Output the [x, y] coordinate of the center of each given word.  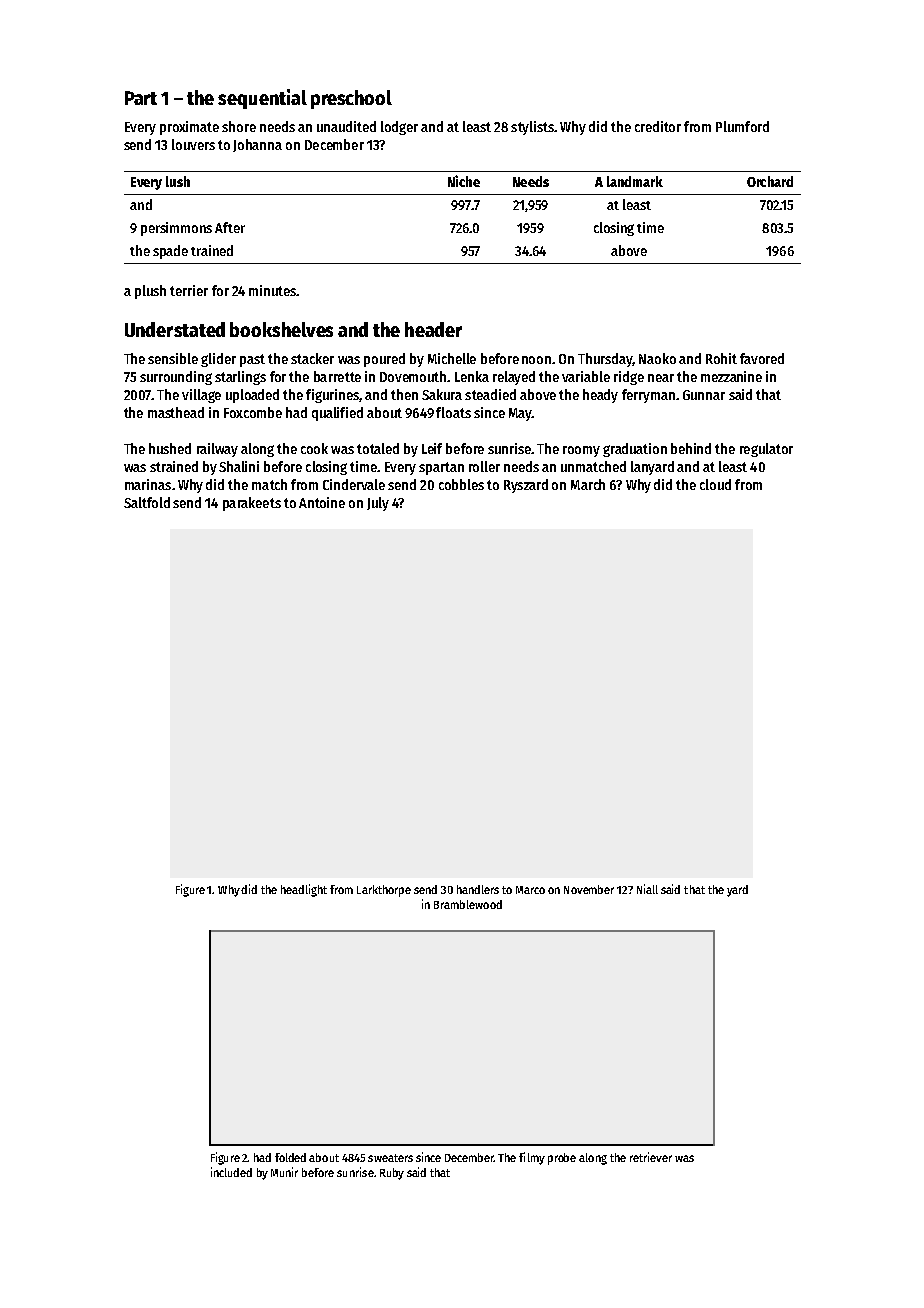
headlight [304, 890]
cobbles [461, 484]
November [589, 889]
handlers [478, 889]
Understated [175, 329]
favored [762, 358]
